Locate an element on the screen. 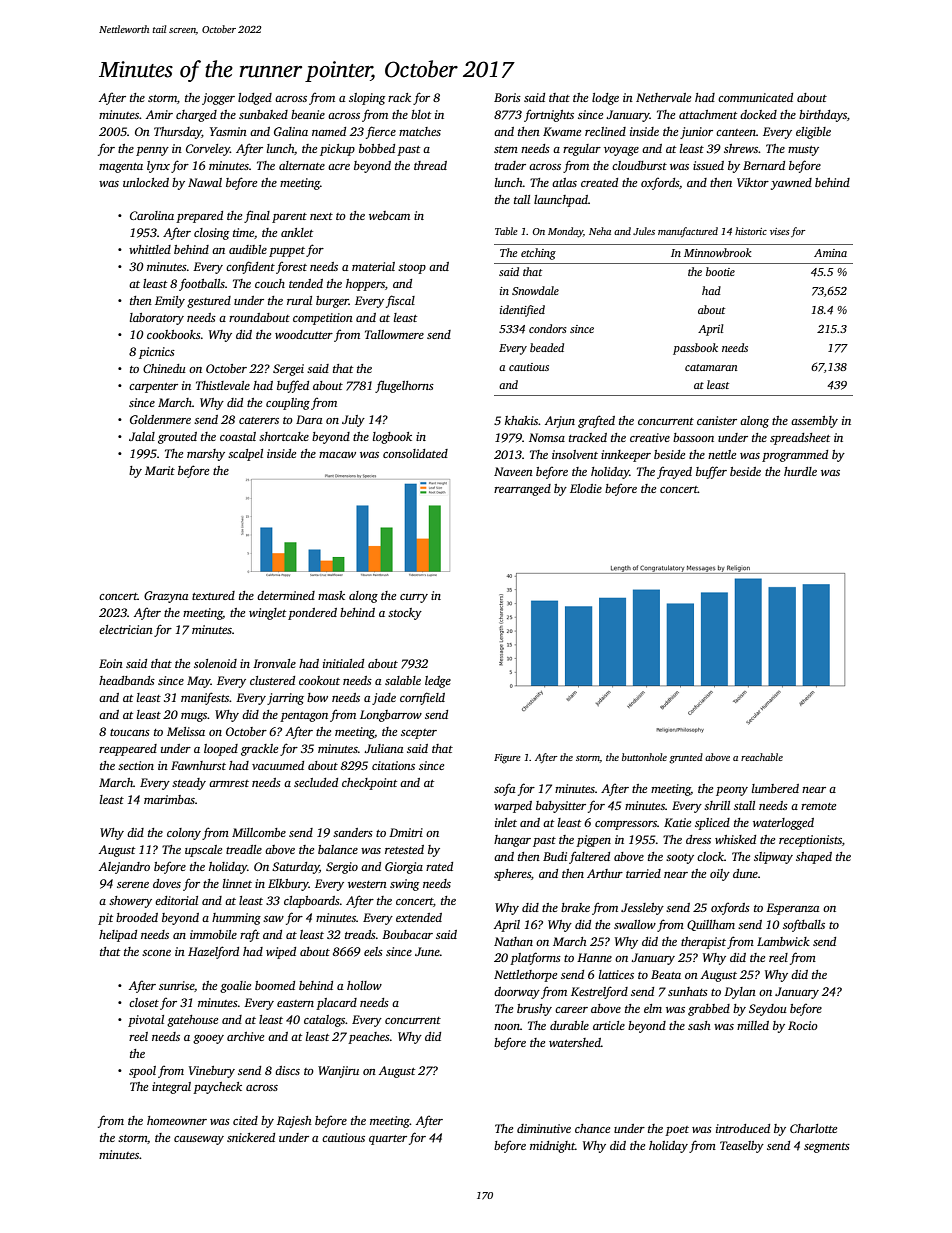 Image resolution: width=952 pixels, height=1233 pixels. linnet is located at coordinates (237, 883).
